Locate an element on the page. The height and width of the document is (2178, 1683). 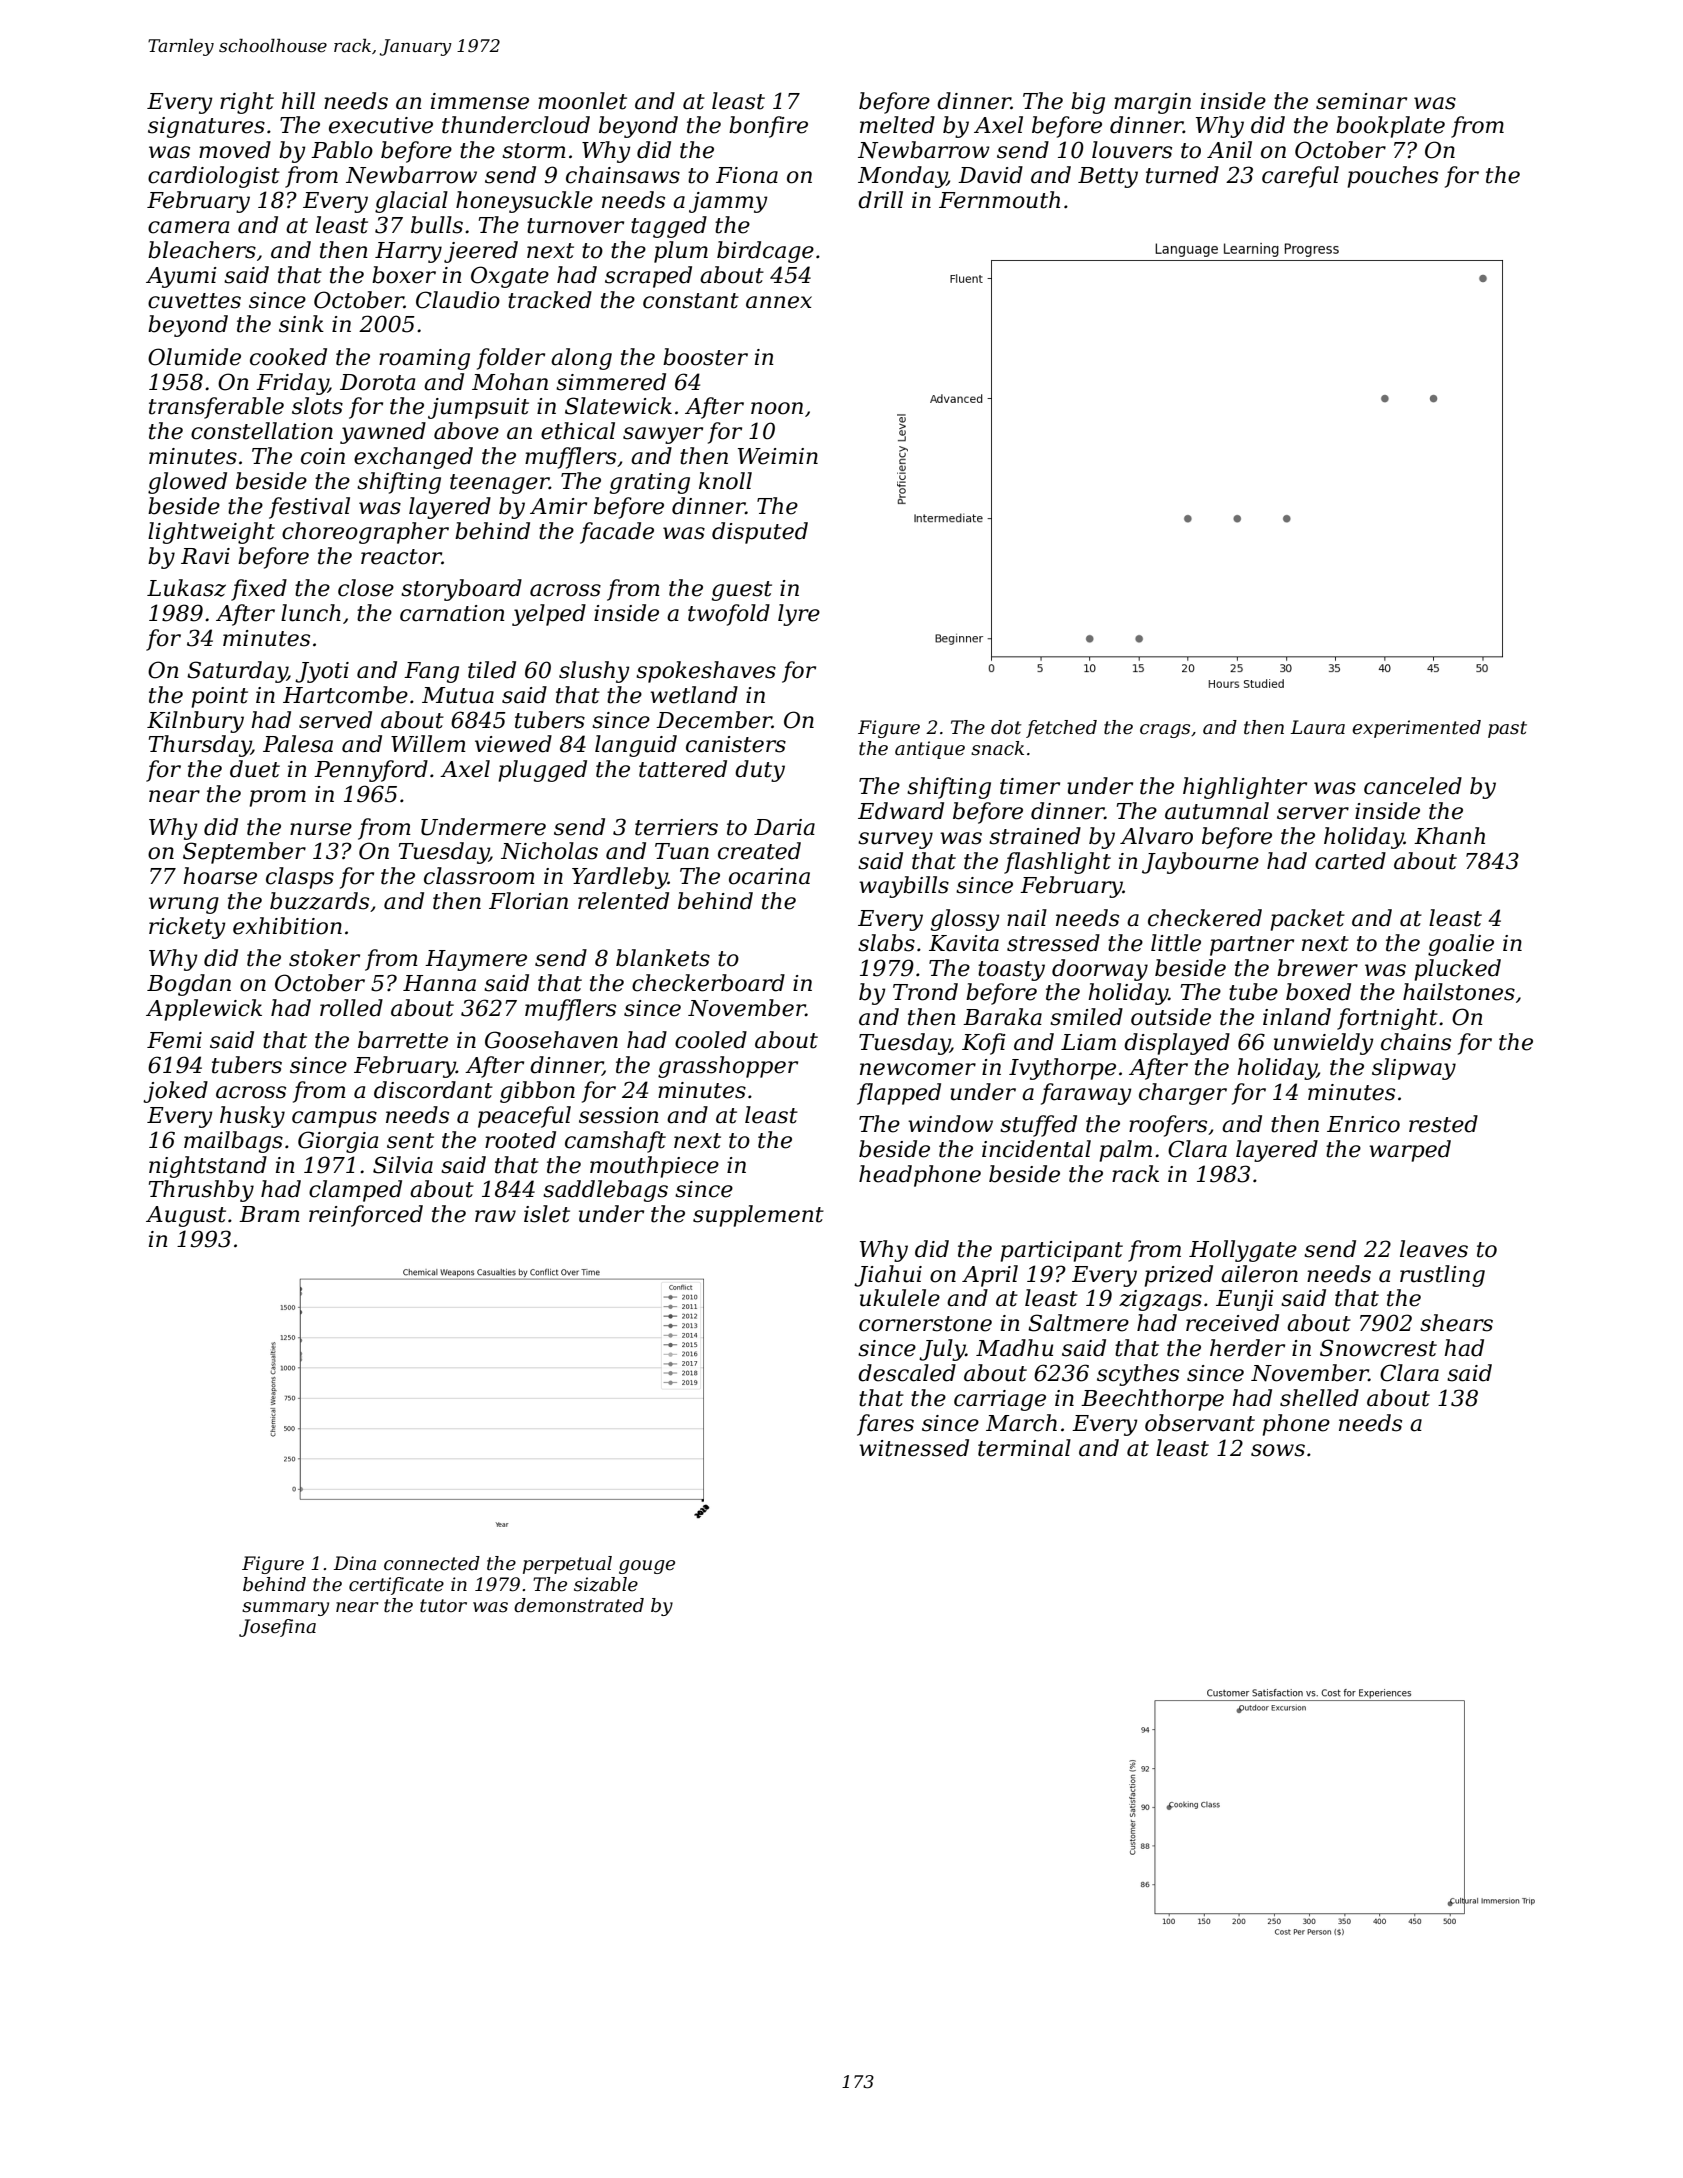
prom is located at coordinates (277, 798).
